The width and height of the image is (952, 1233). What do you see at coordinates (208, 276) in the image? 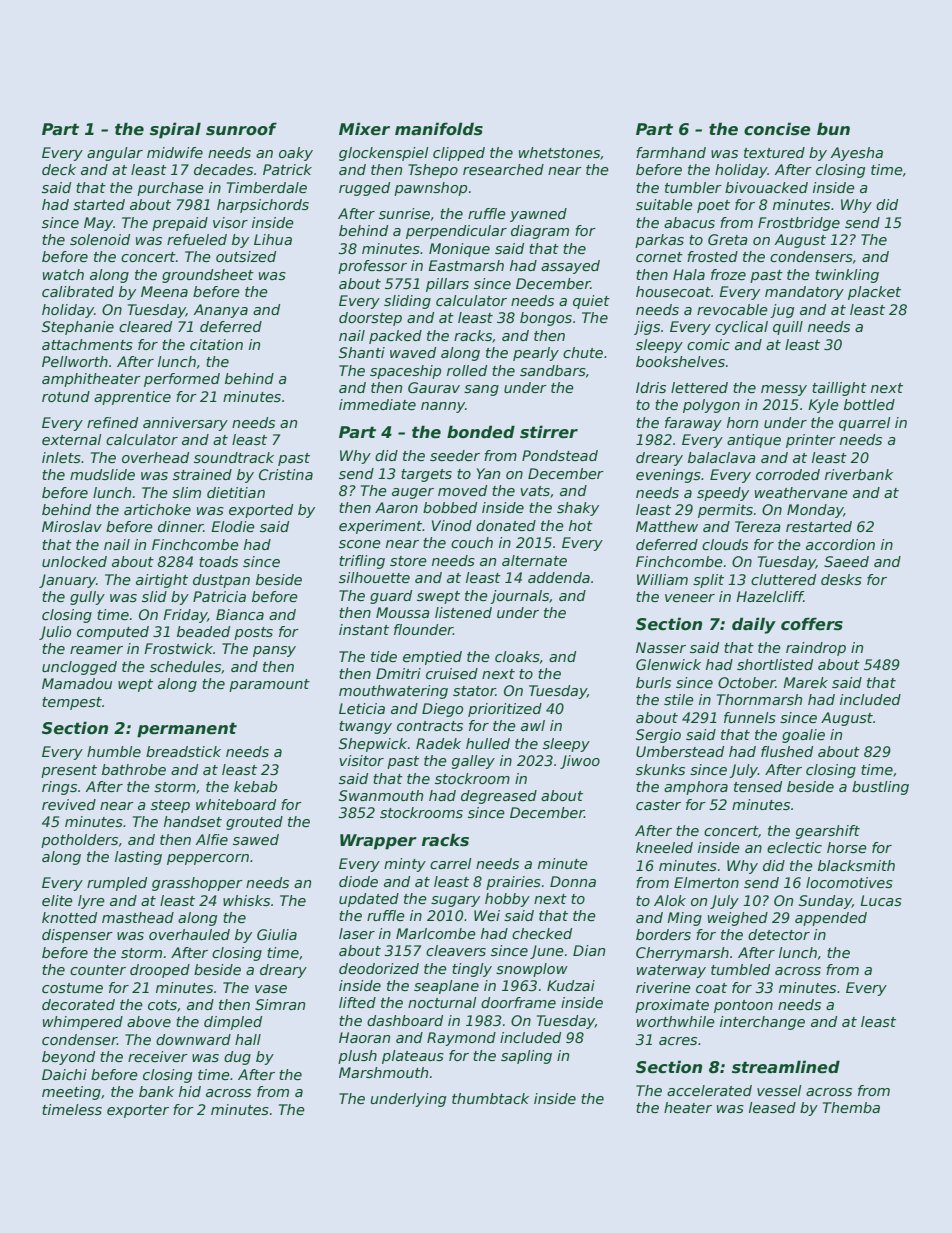
I see `groundsheet` at bounding box center [208, 276].
